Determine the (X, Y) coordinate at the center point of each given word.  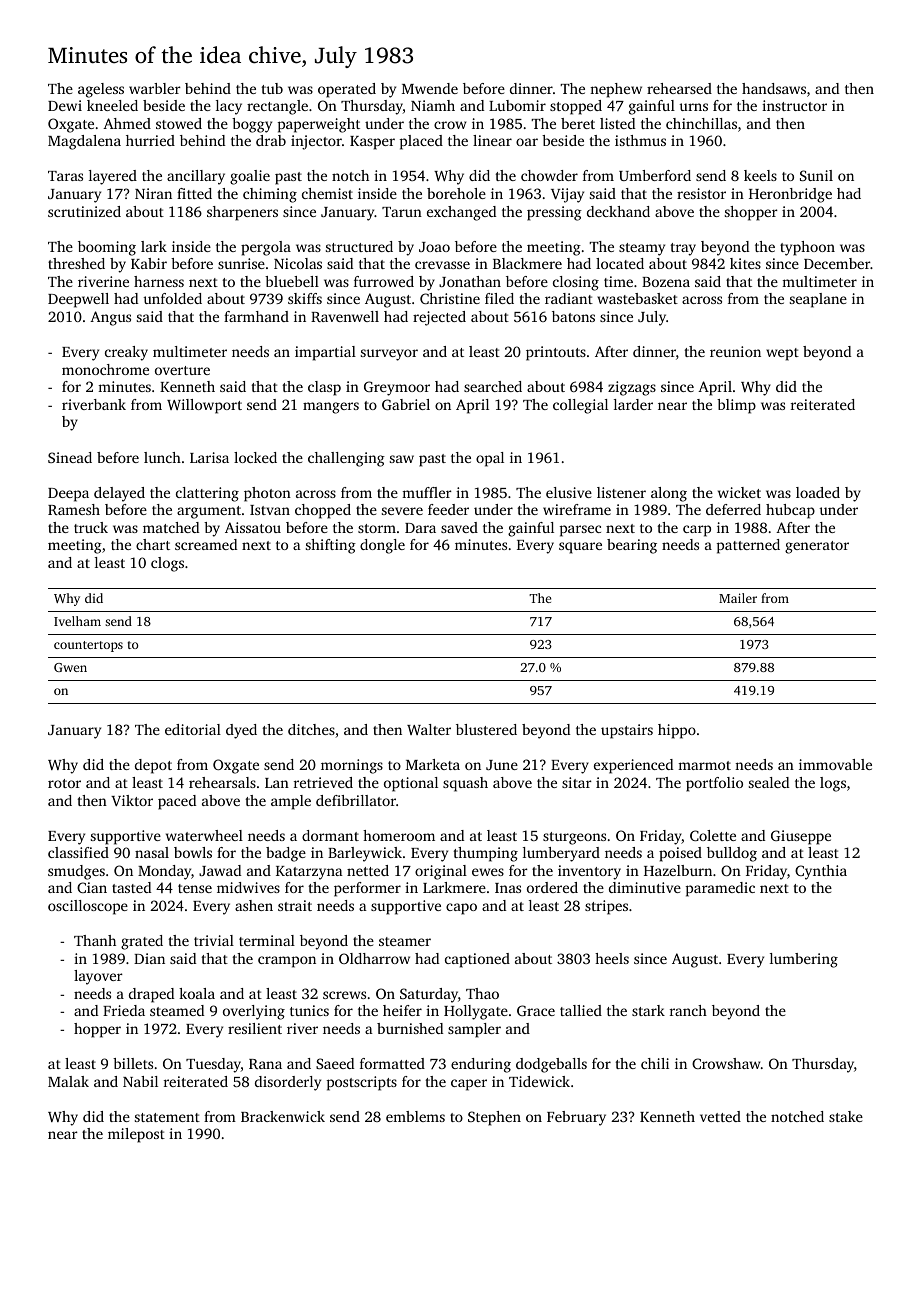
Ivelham (77, 621)
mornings (352, 766)
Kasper (372, 143)
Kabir (149, 263)
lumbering (804, 960)
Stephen (494, 1118)
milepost (136, 1135)
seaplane (818, 300)
